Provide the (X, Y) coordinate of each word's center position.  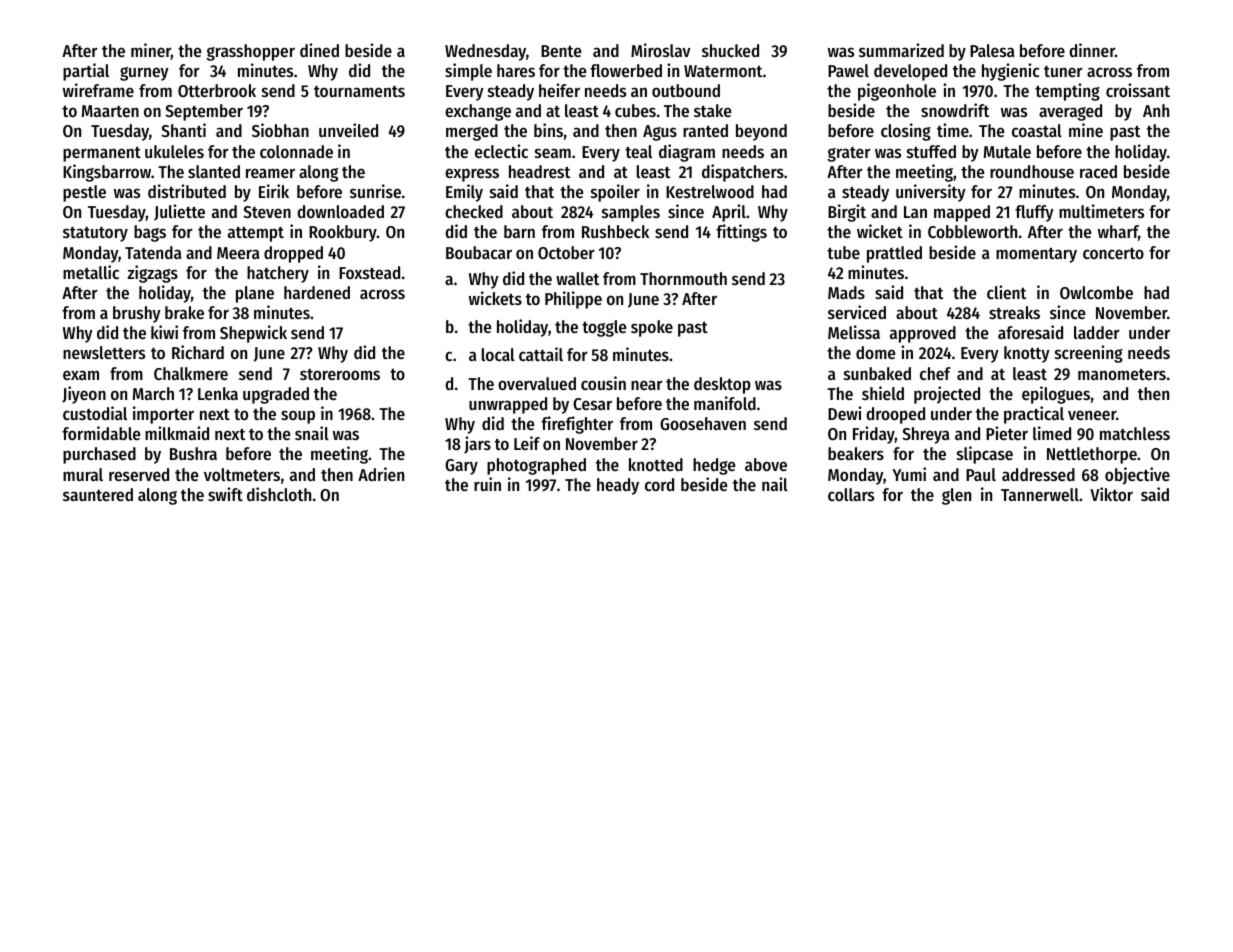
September (204, 112)
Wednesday (485, 52)
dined (319, 50)
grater (849, 154)
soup (298, 417)
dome (875, 352)
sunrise (375, 191)
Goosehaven (703, 423)
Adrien (381, 474)
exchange (478, 112)
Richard (198, 352)
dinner (1092, 50)
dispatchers (743, 173)
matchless (1135, 433)
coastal (1037, 130)
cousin (603, 383)
